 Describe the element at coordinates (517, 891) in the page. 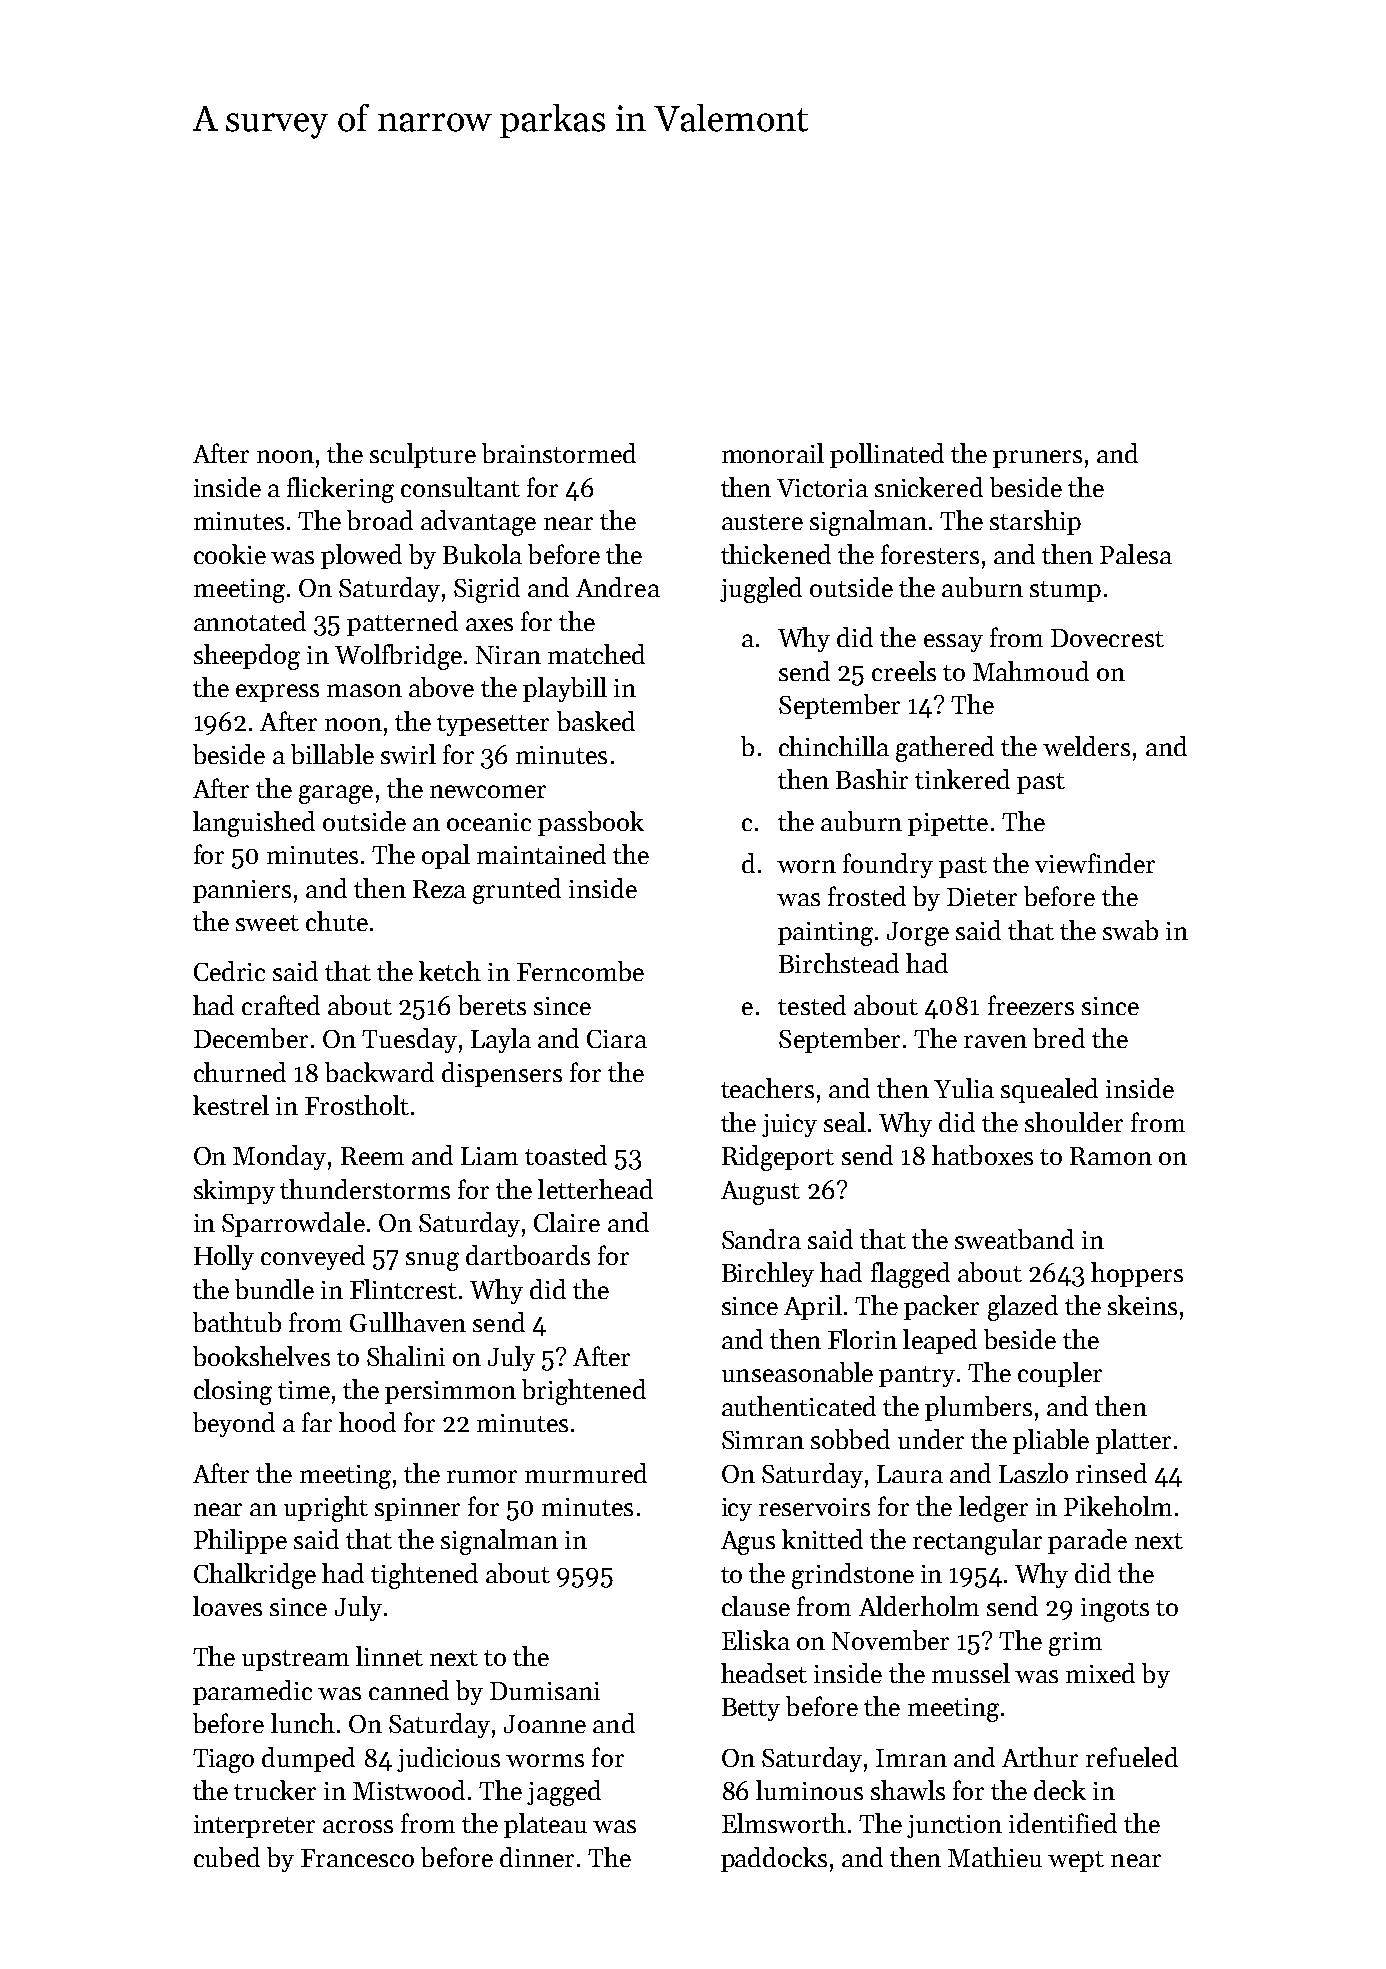

I see `grunted` at that location.
